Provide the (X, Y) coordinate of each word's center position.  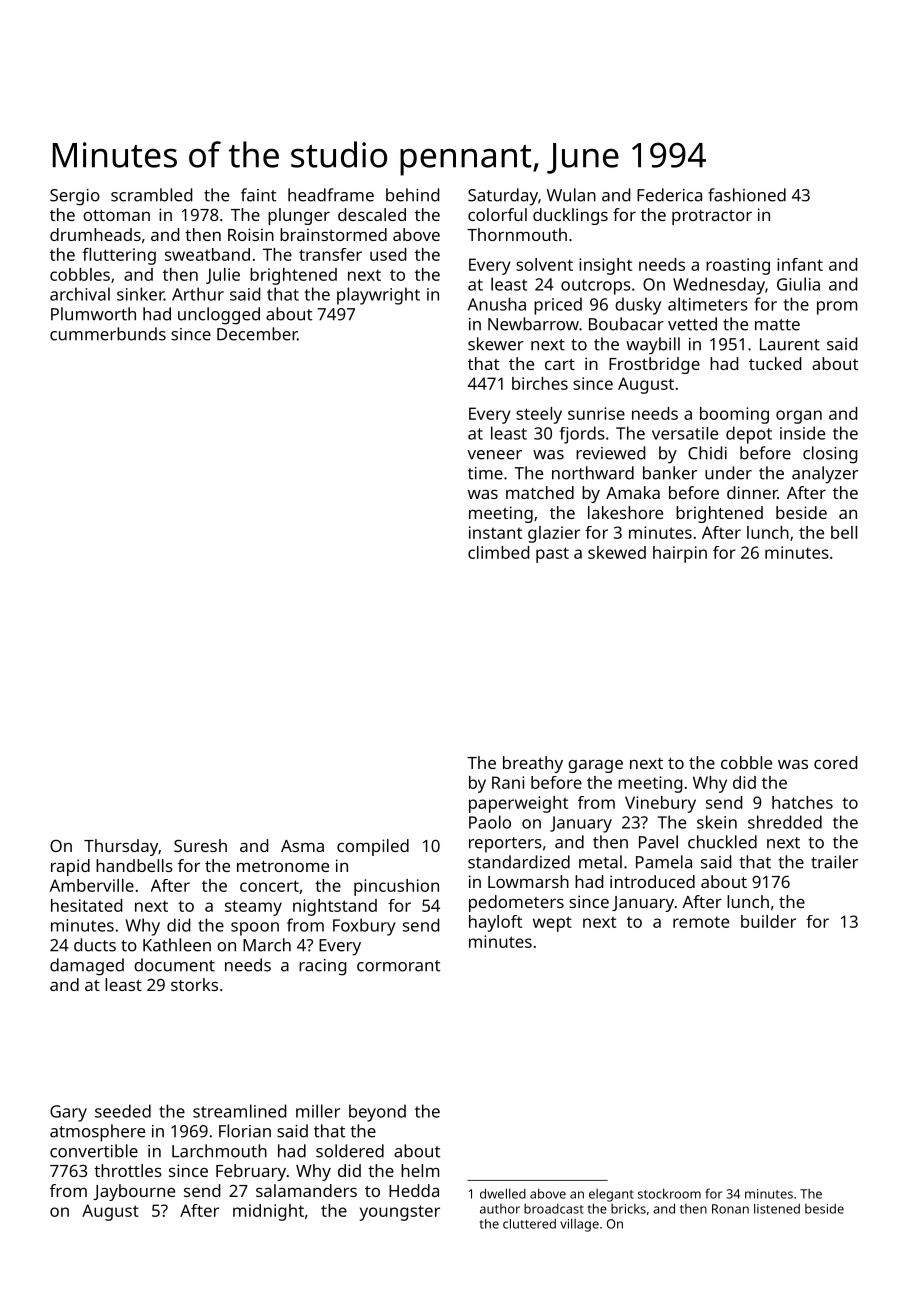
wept (552, 924)
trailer (834, 862)
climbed (498, 552)
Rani (508, 782)
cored (835, 762)
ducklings (570, 216)
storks (194, 984)
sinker (140, 294)
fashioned (747, 195)
